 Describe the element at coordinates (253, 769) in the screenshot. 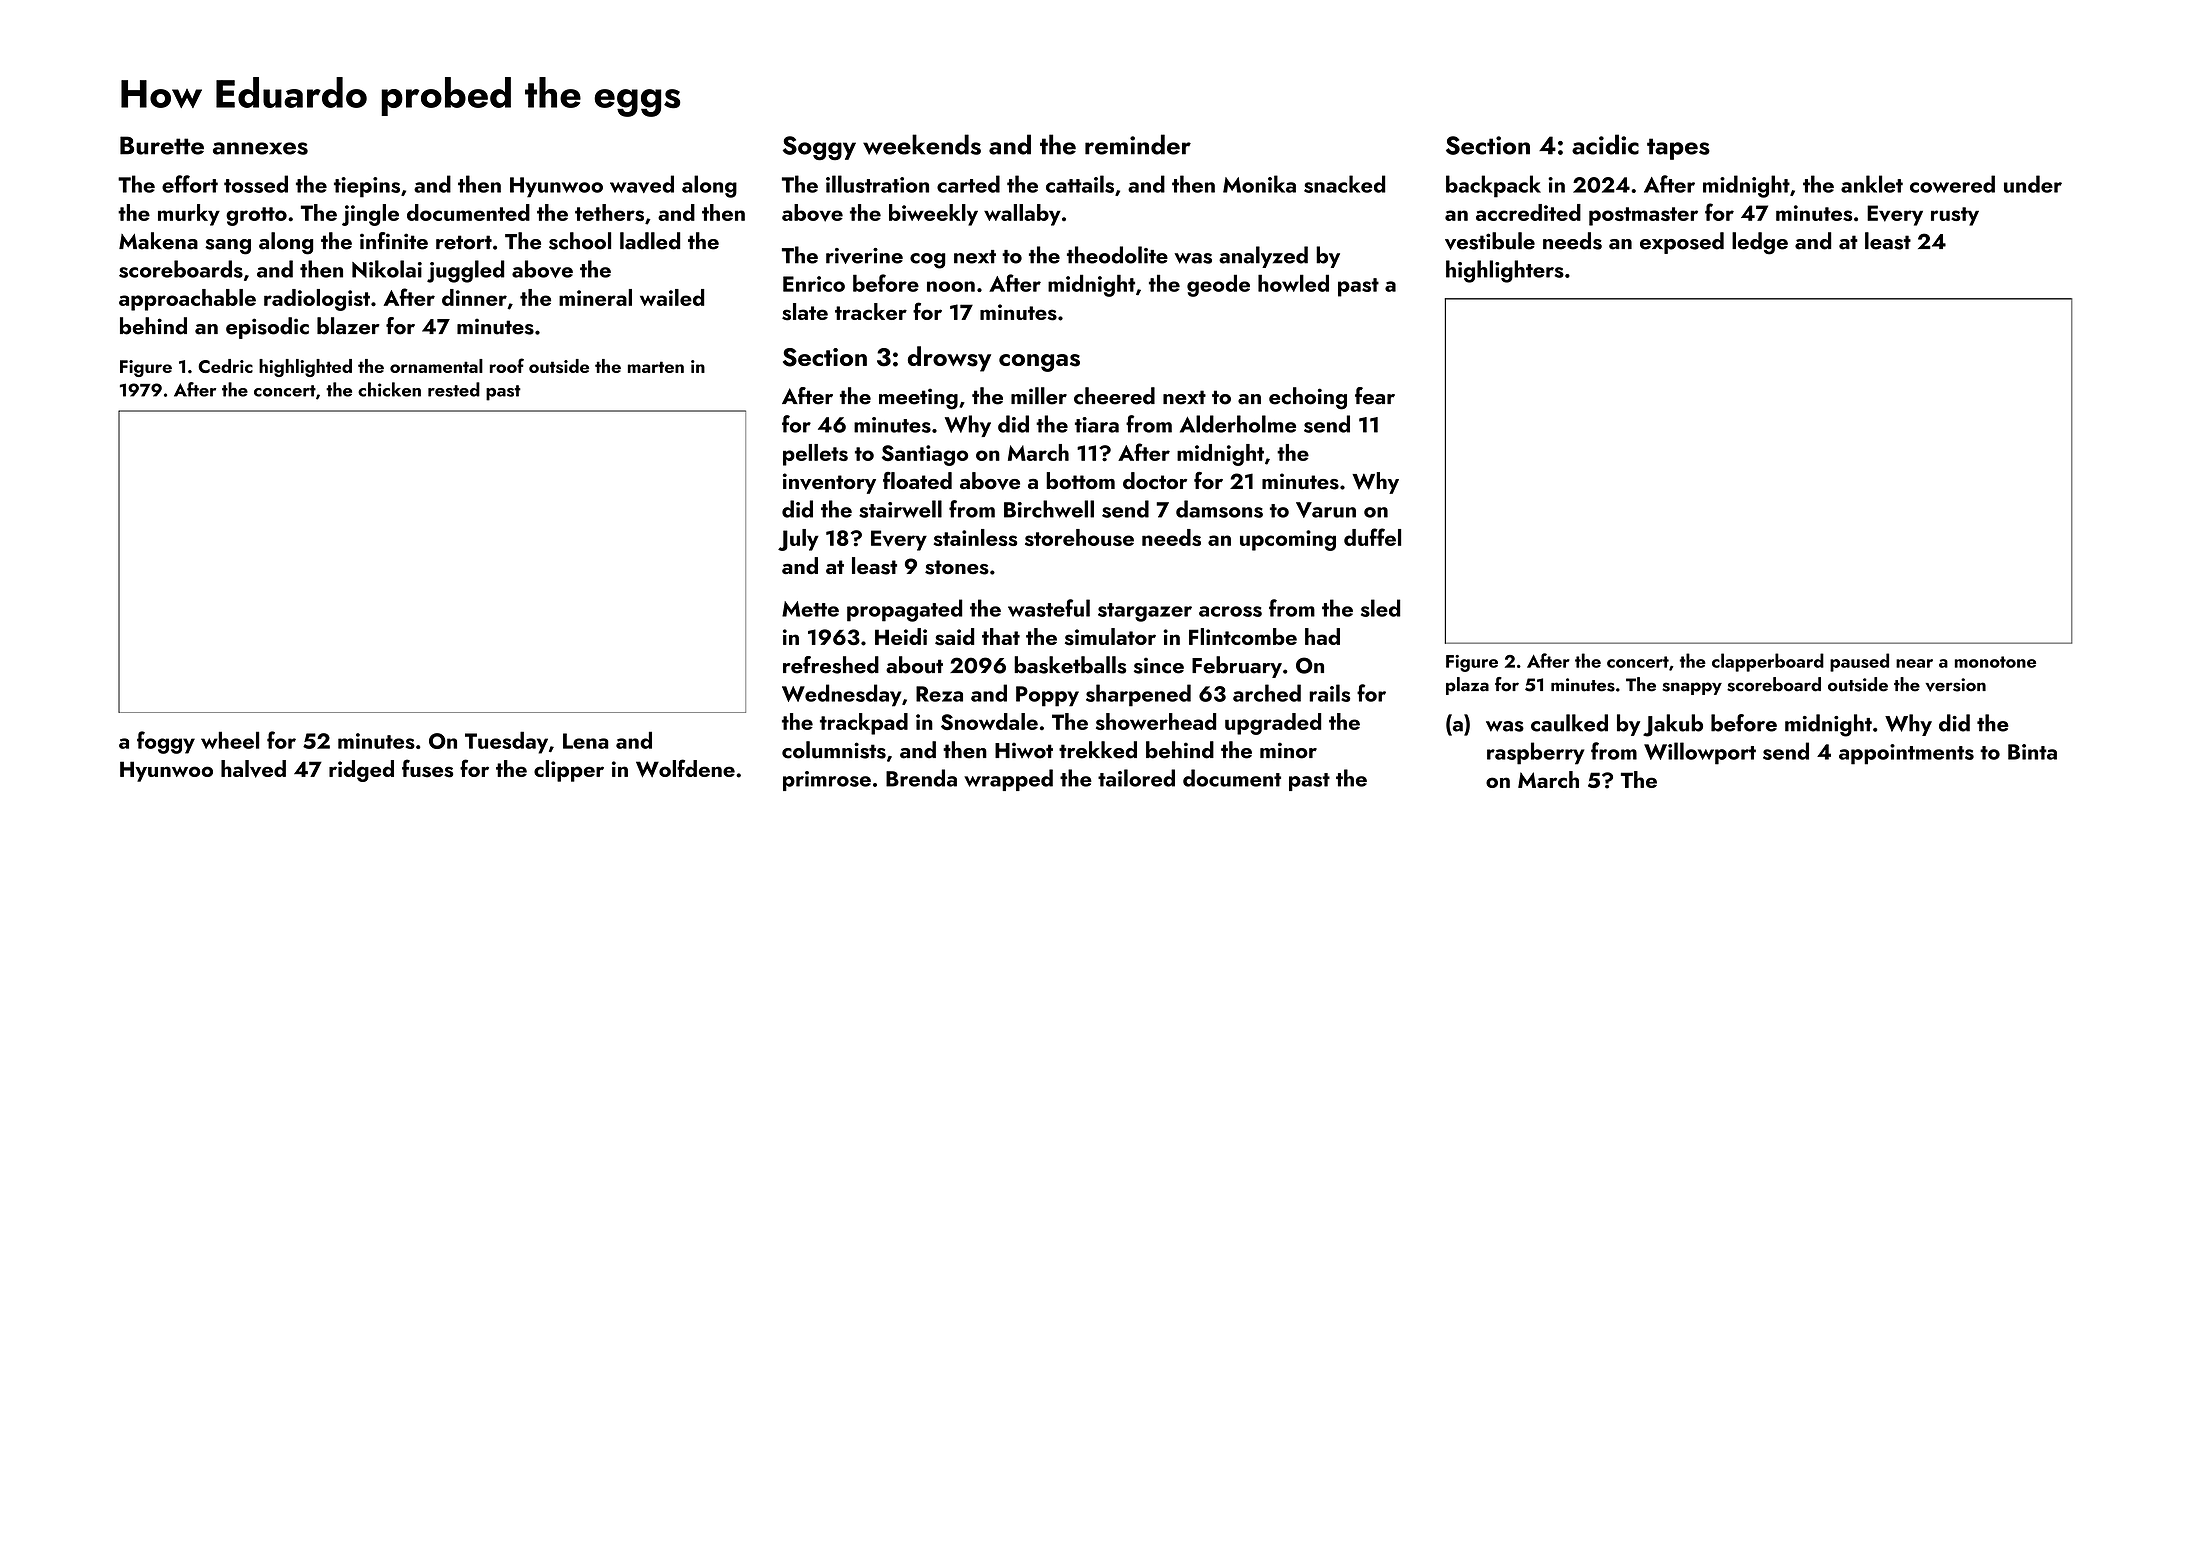

I see `halved` at that location.
